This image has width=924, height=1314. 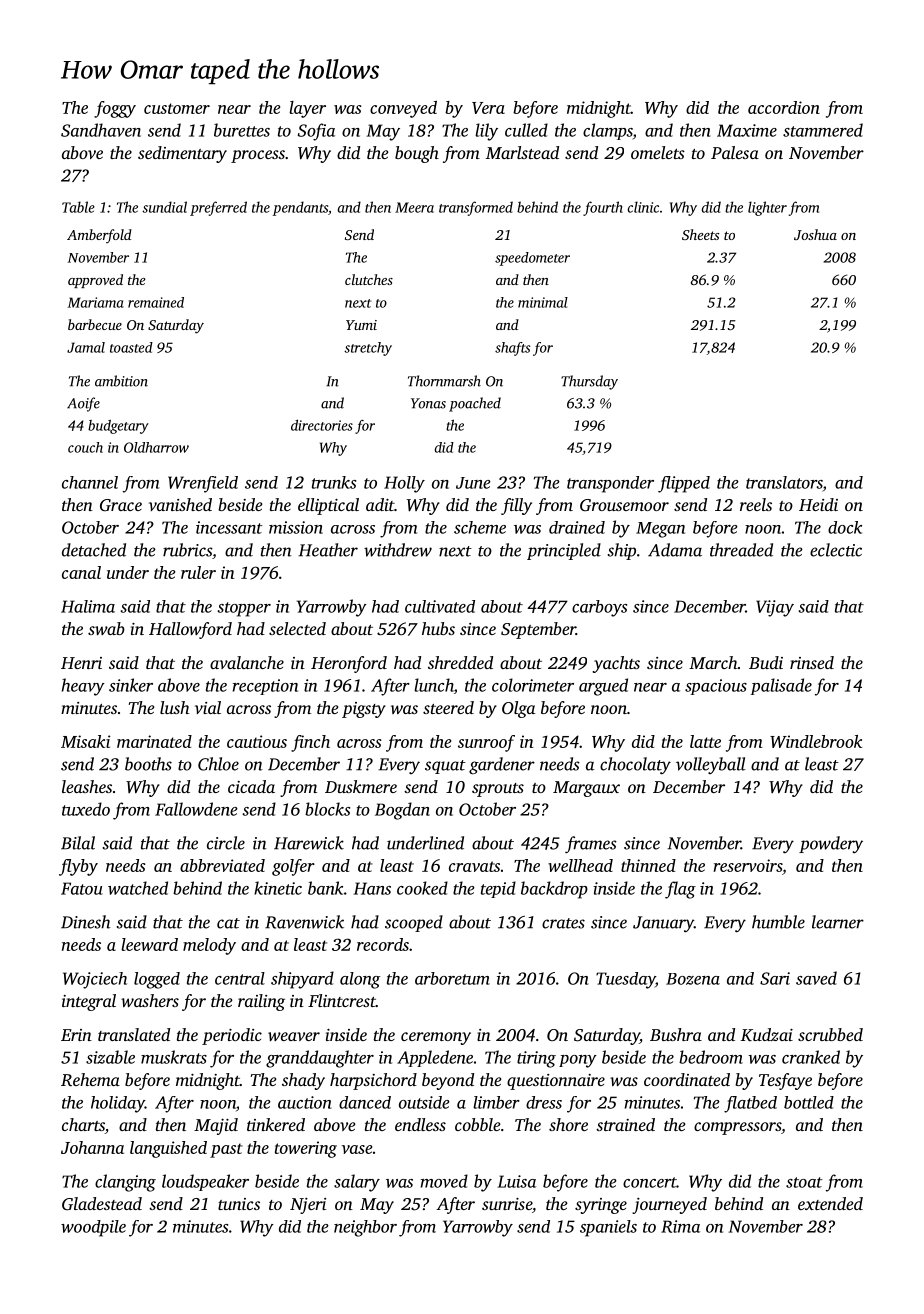 What do you see at coordinates (203, 484) in the image?
I see `Wrenfield` at bounding box center [203, 484].
